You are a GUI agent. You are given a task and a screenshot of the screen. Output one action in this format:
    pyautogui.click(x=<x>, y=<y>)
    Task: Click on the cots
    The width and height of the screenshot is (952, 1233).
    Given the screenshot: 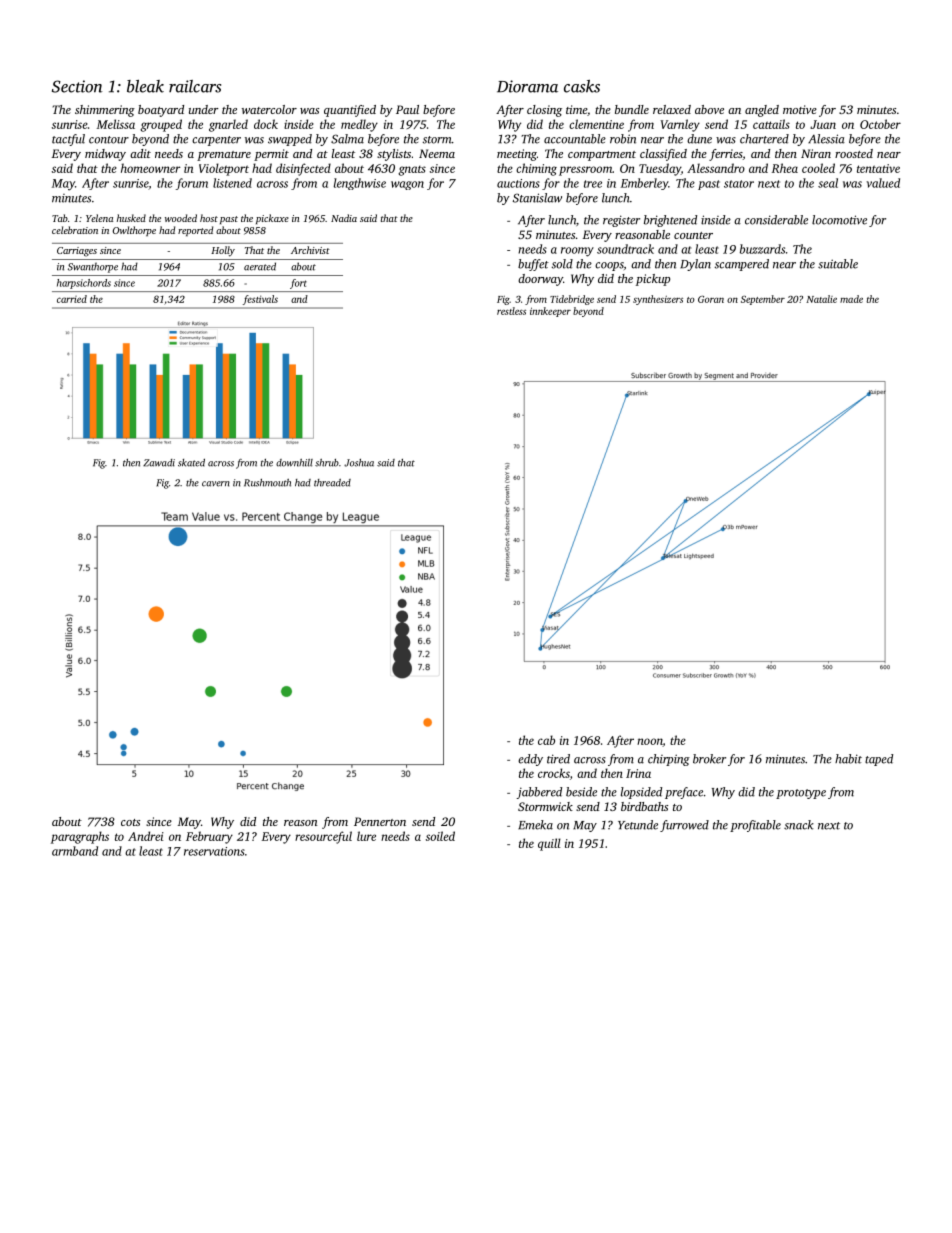 What is the action you would take?
    pyautogui.click(x=130, y=822)
